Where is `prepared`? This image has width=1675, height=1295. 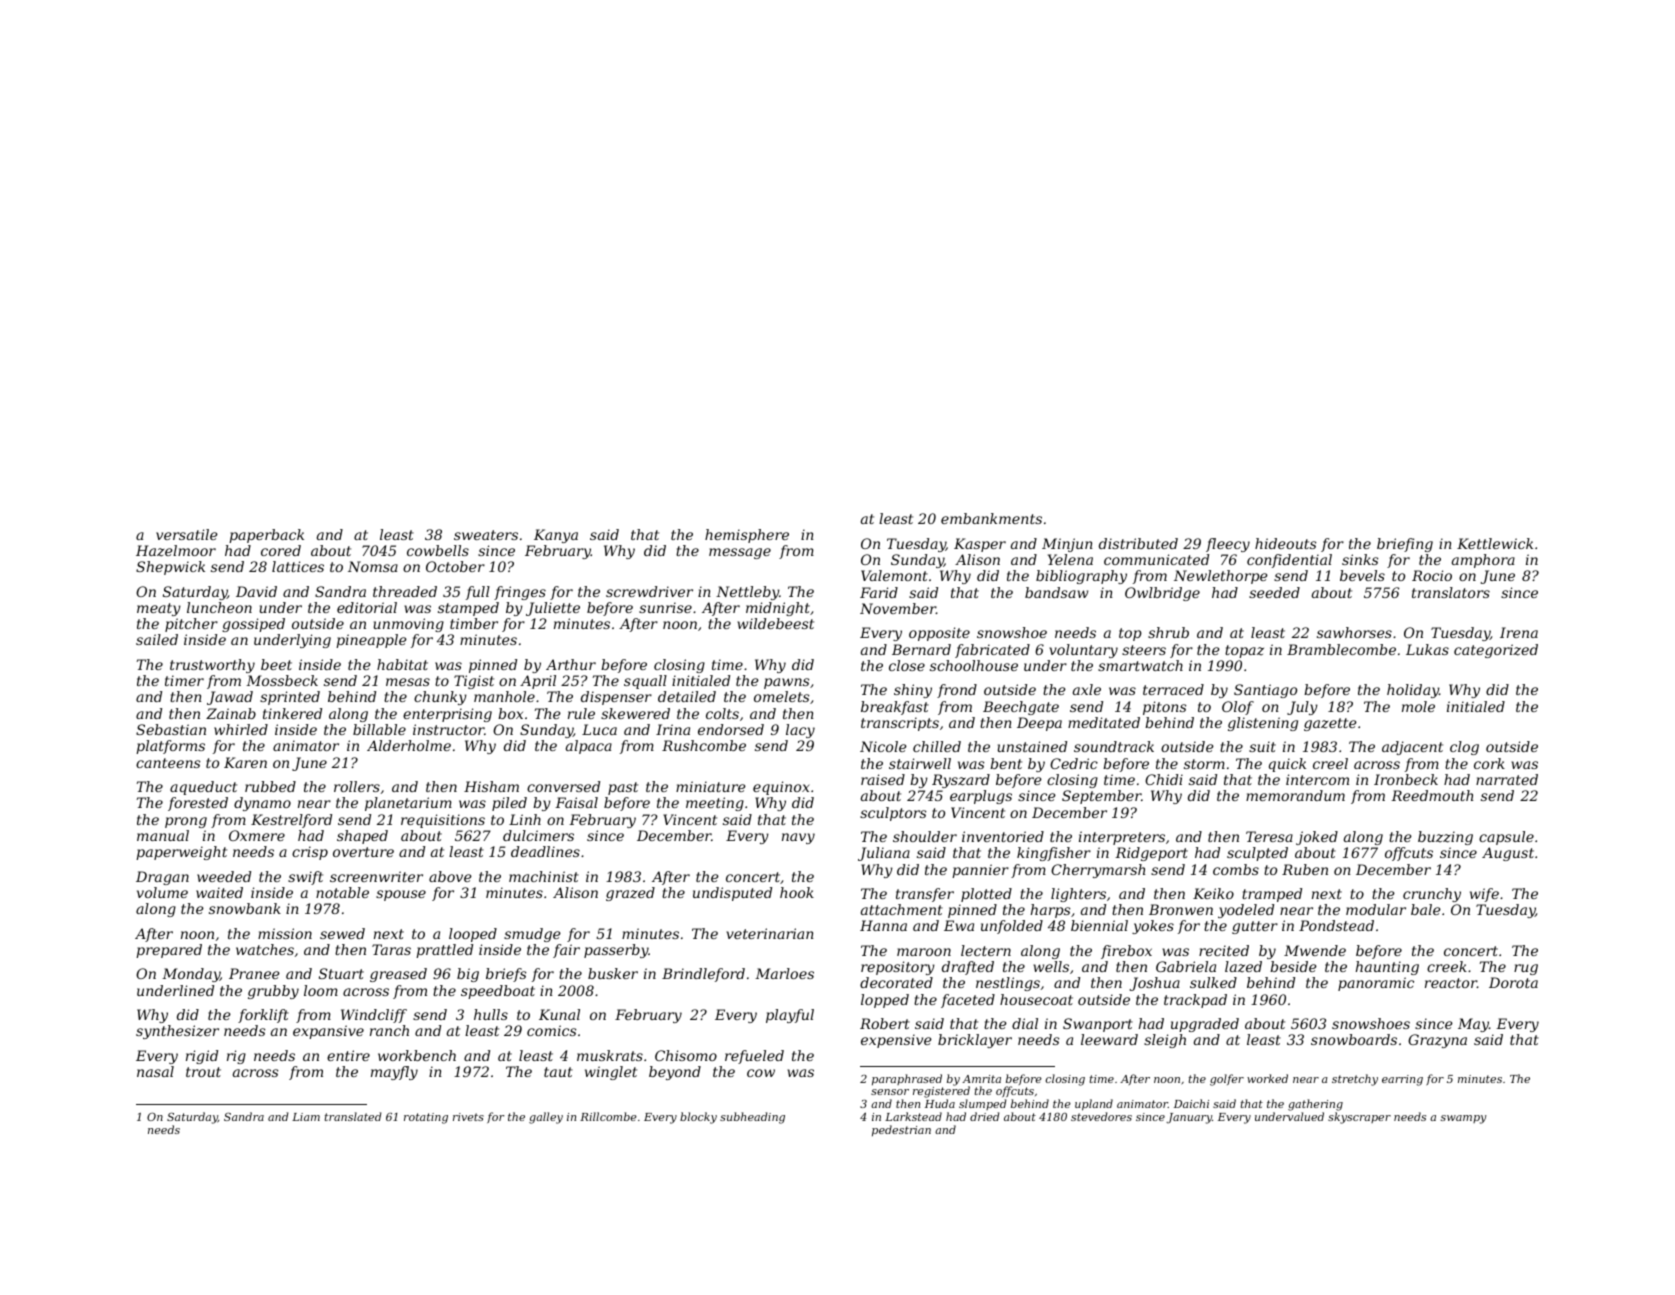
prepared is located at coordinates (169, 951).
